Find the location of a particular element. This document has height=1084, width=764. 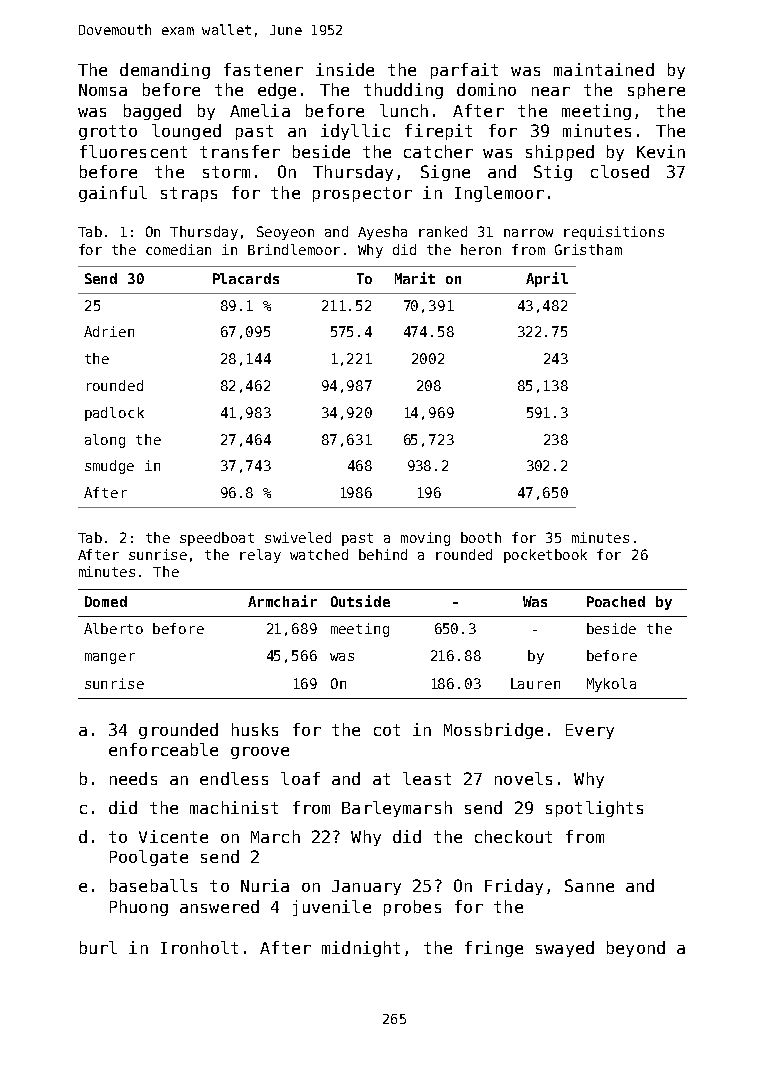

booth is located at coordinates (481, 537).
